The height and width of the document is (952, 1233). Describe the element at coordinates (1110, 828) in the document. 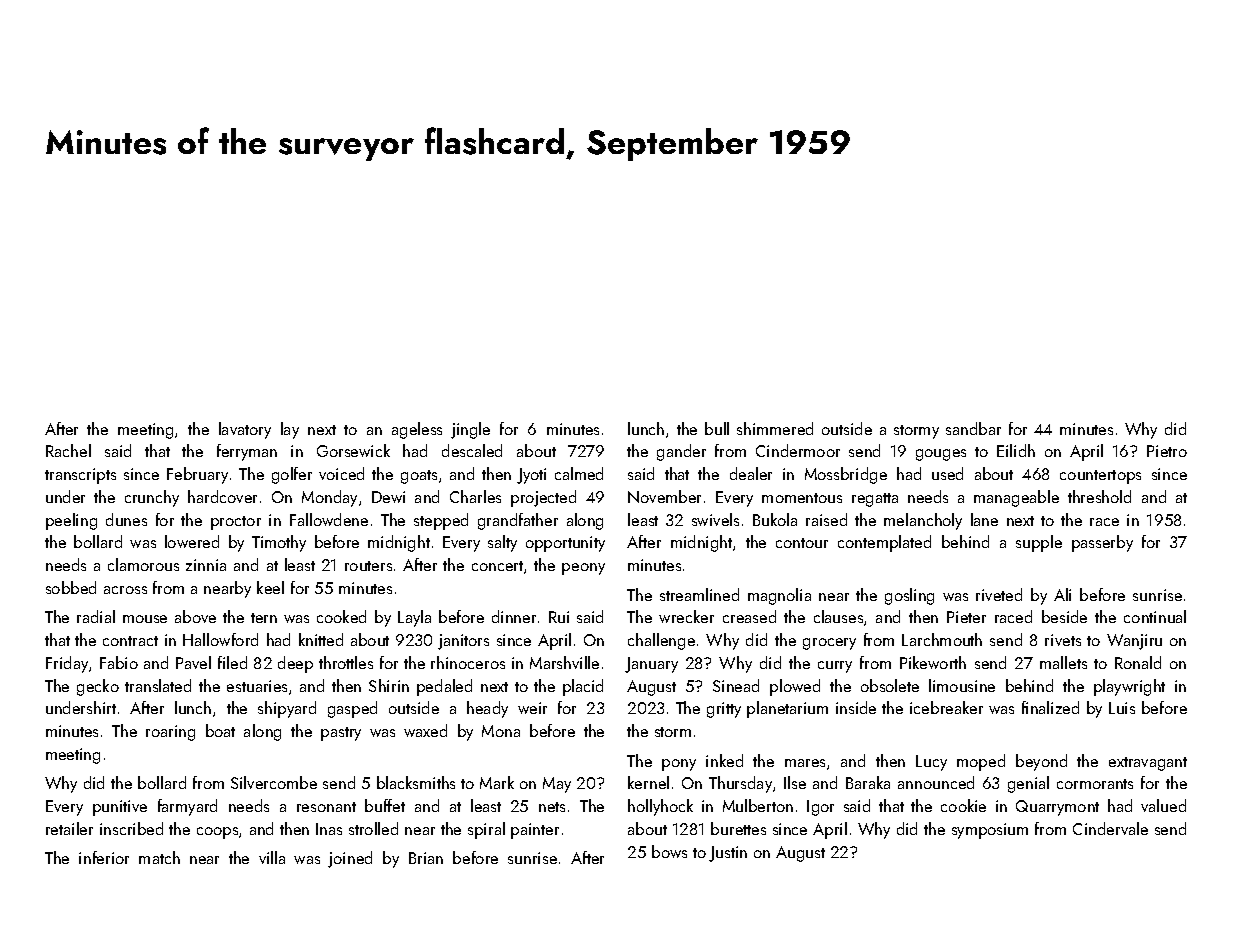

I see `Cindervale` at that location.
